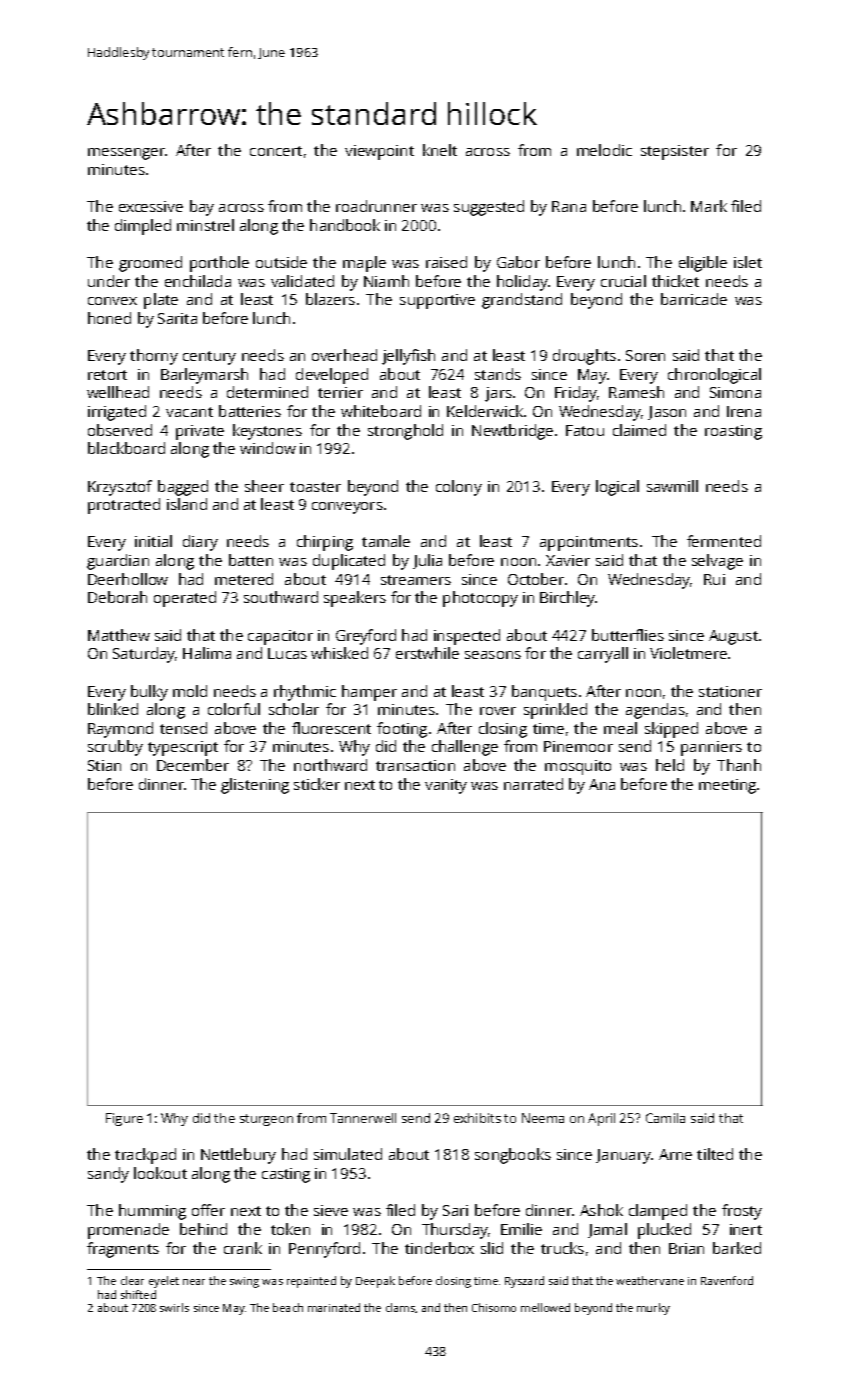 This image has height=1400, width=849. What do you see at coordinates (628, 635) in the image?
I see `butterflies` at bounding box center [628, 635].
